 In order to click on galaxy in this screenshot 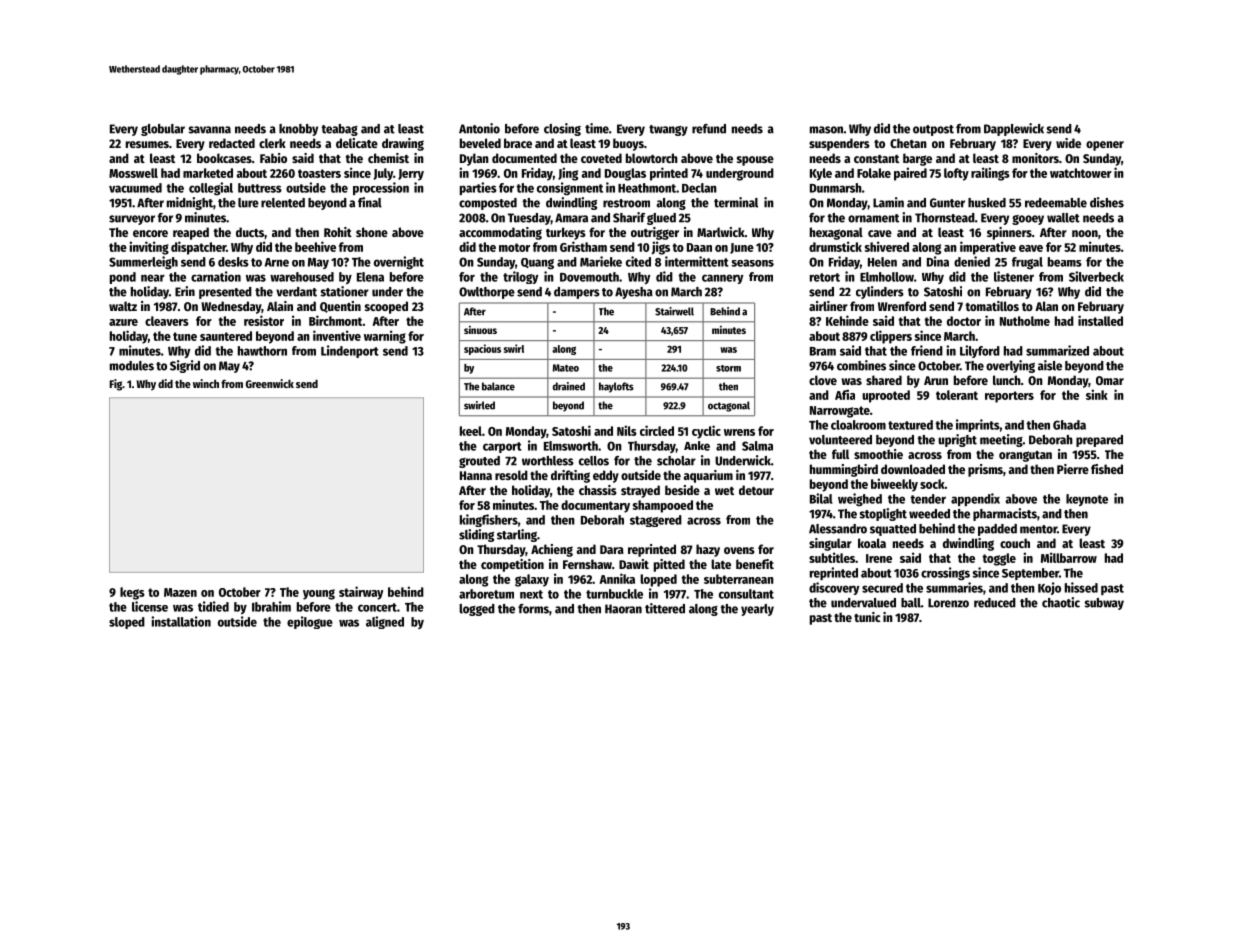, I will do `click(532, 580)`.
